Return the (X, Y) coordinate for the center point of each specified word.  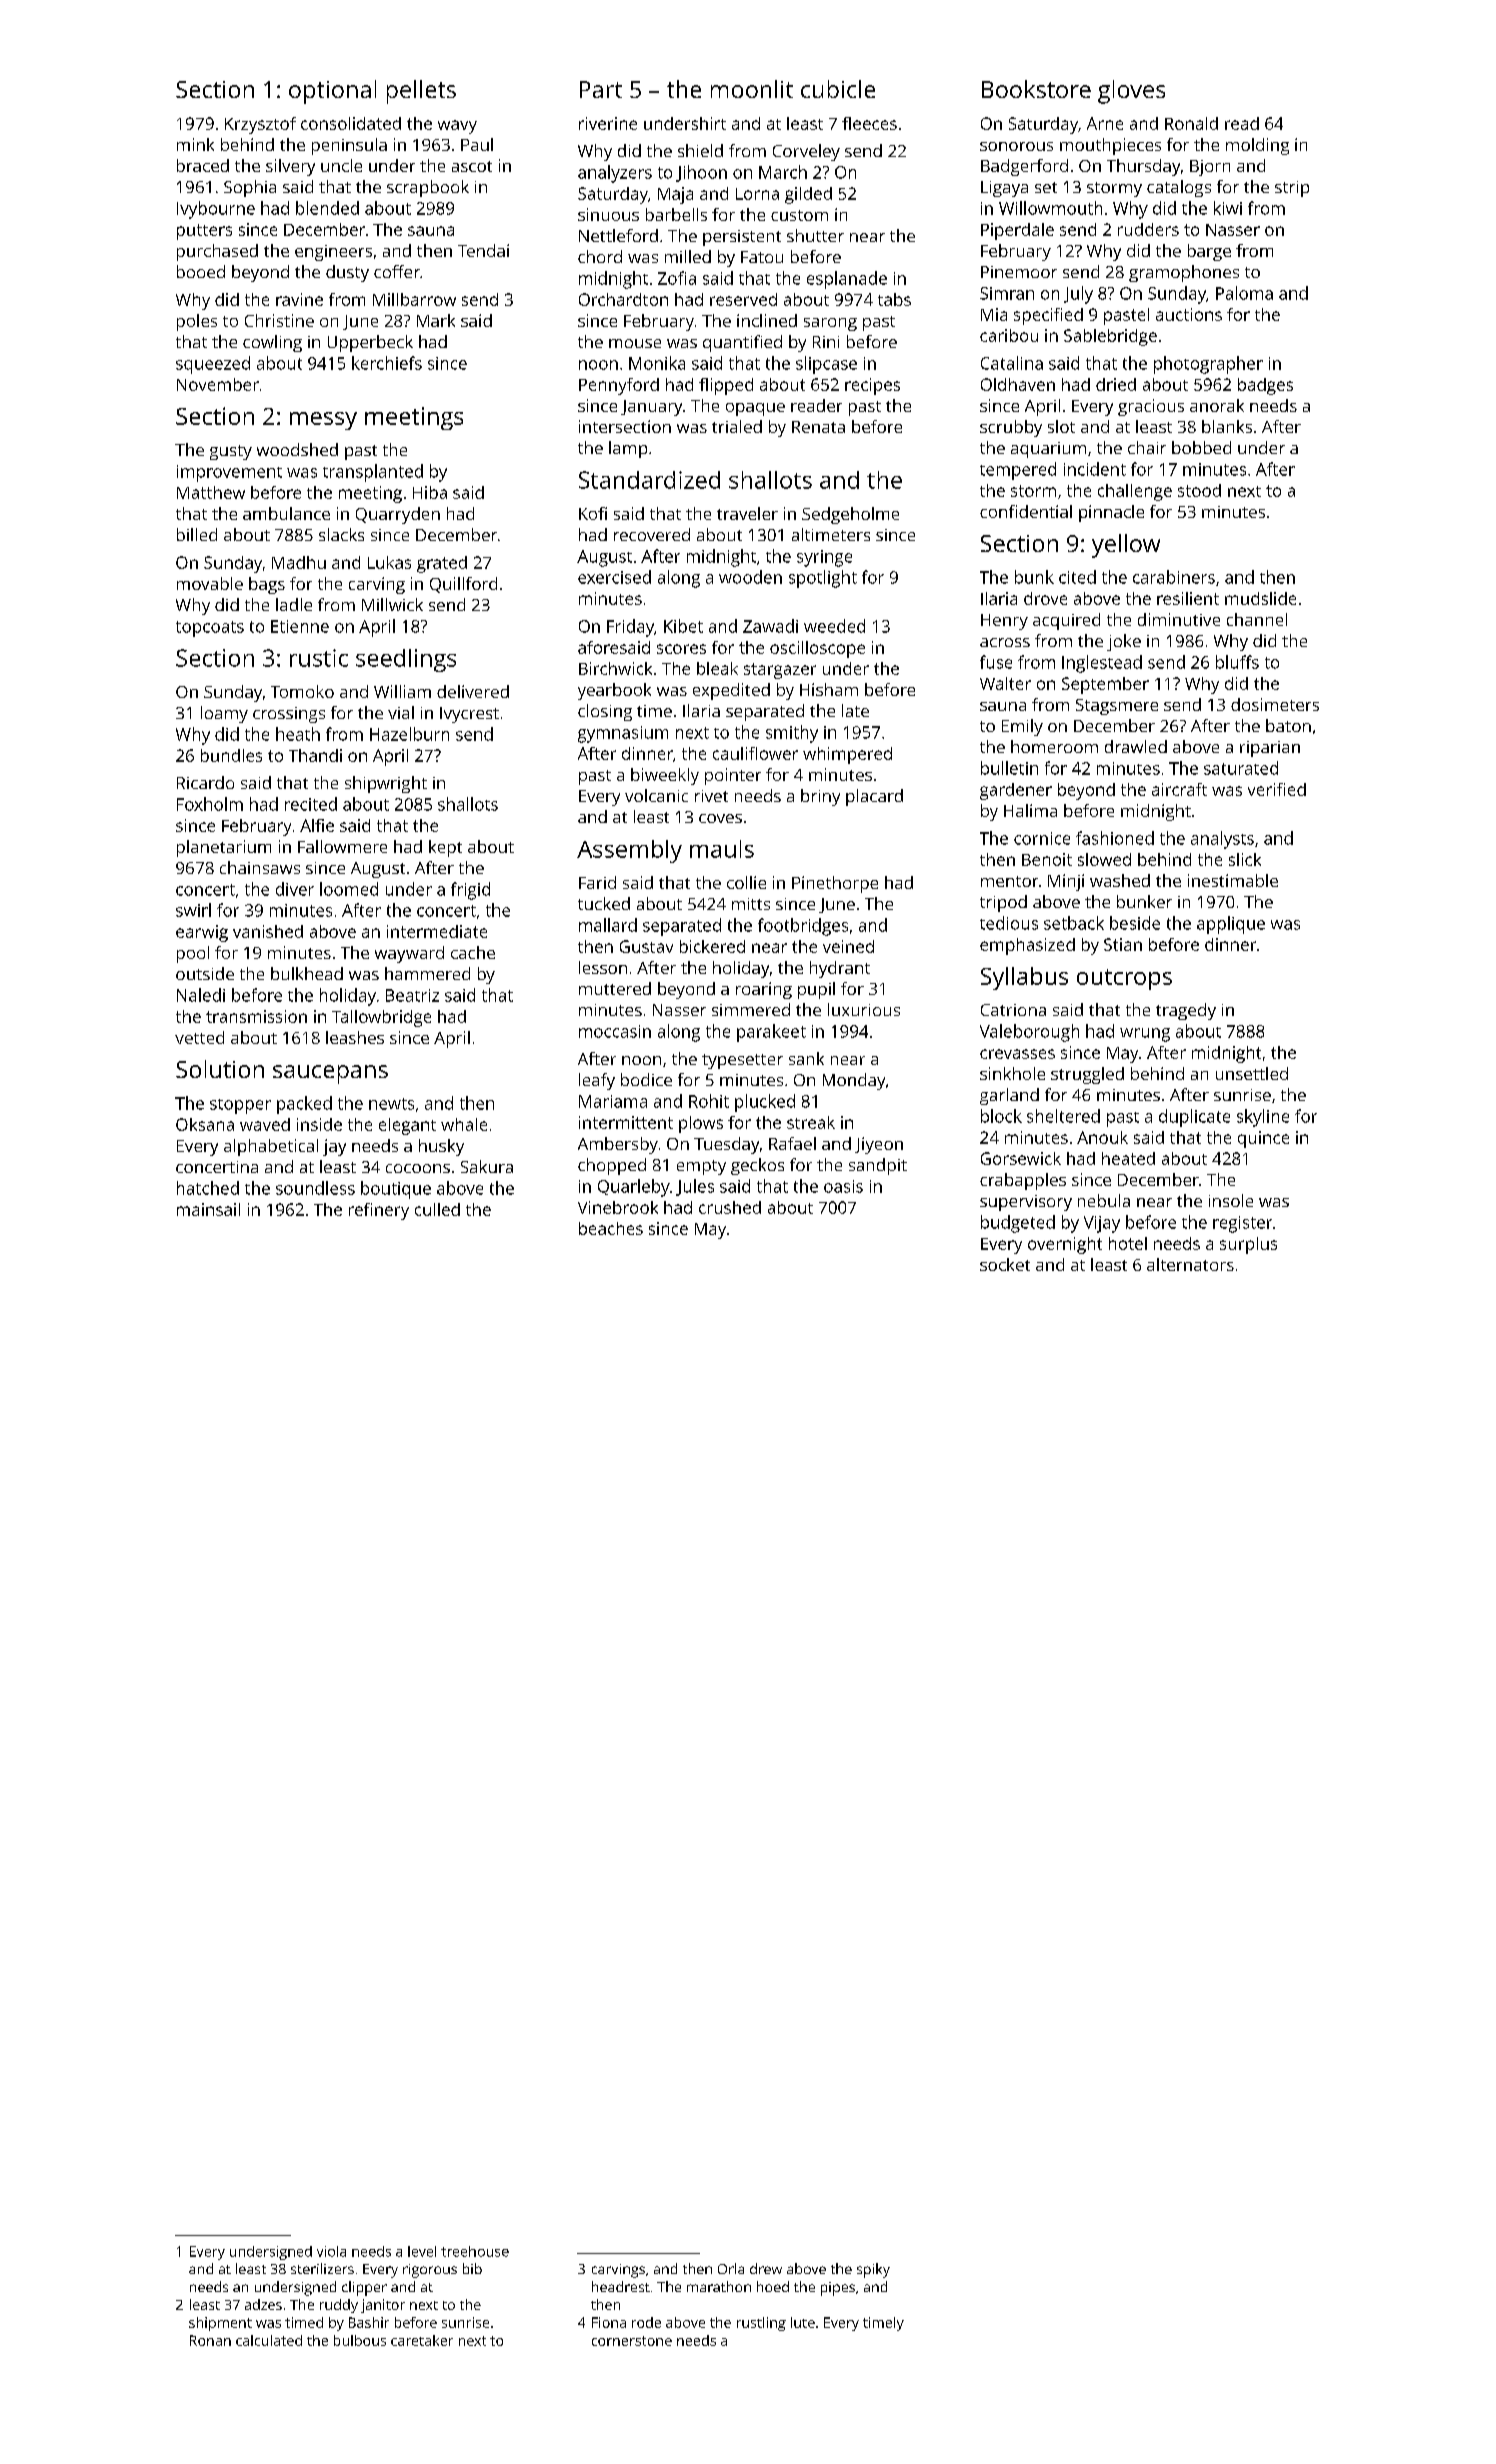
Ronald (1191, 123)
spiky (873, 2270)
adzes (263, 2304)
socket (1005, 1264)
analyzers (615, 174)
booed (201, 271)
